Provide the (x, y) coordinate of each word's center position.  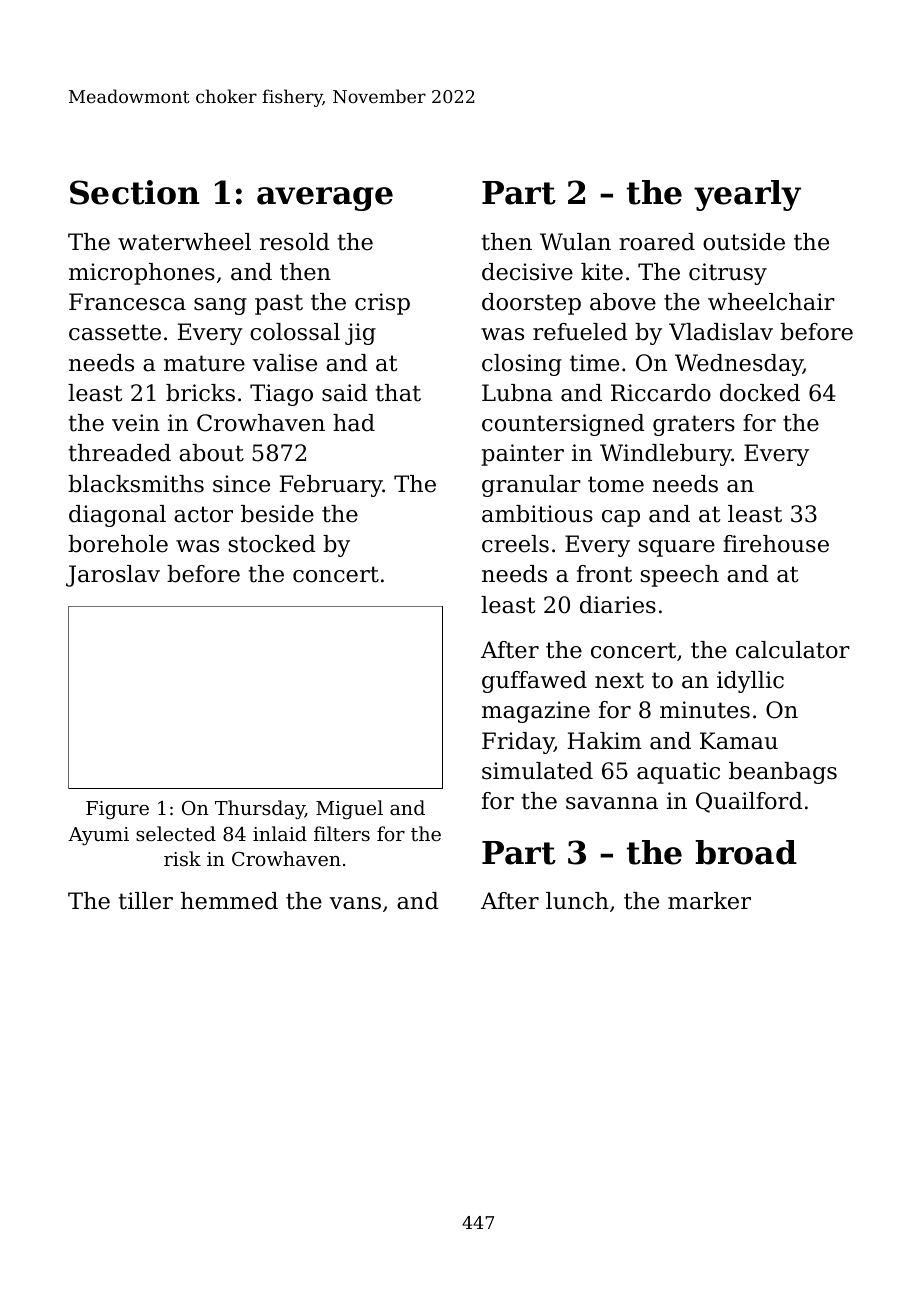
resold (295, 242)
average (325, 199)
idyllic (750, 682)
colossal (295, 332)
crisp (382, 304)
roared (657, 242)
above (623, 302)
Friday (518, 743)
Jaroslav (113, 576)
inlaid (280, 833)
